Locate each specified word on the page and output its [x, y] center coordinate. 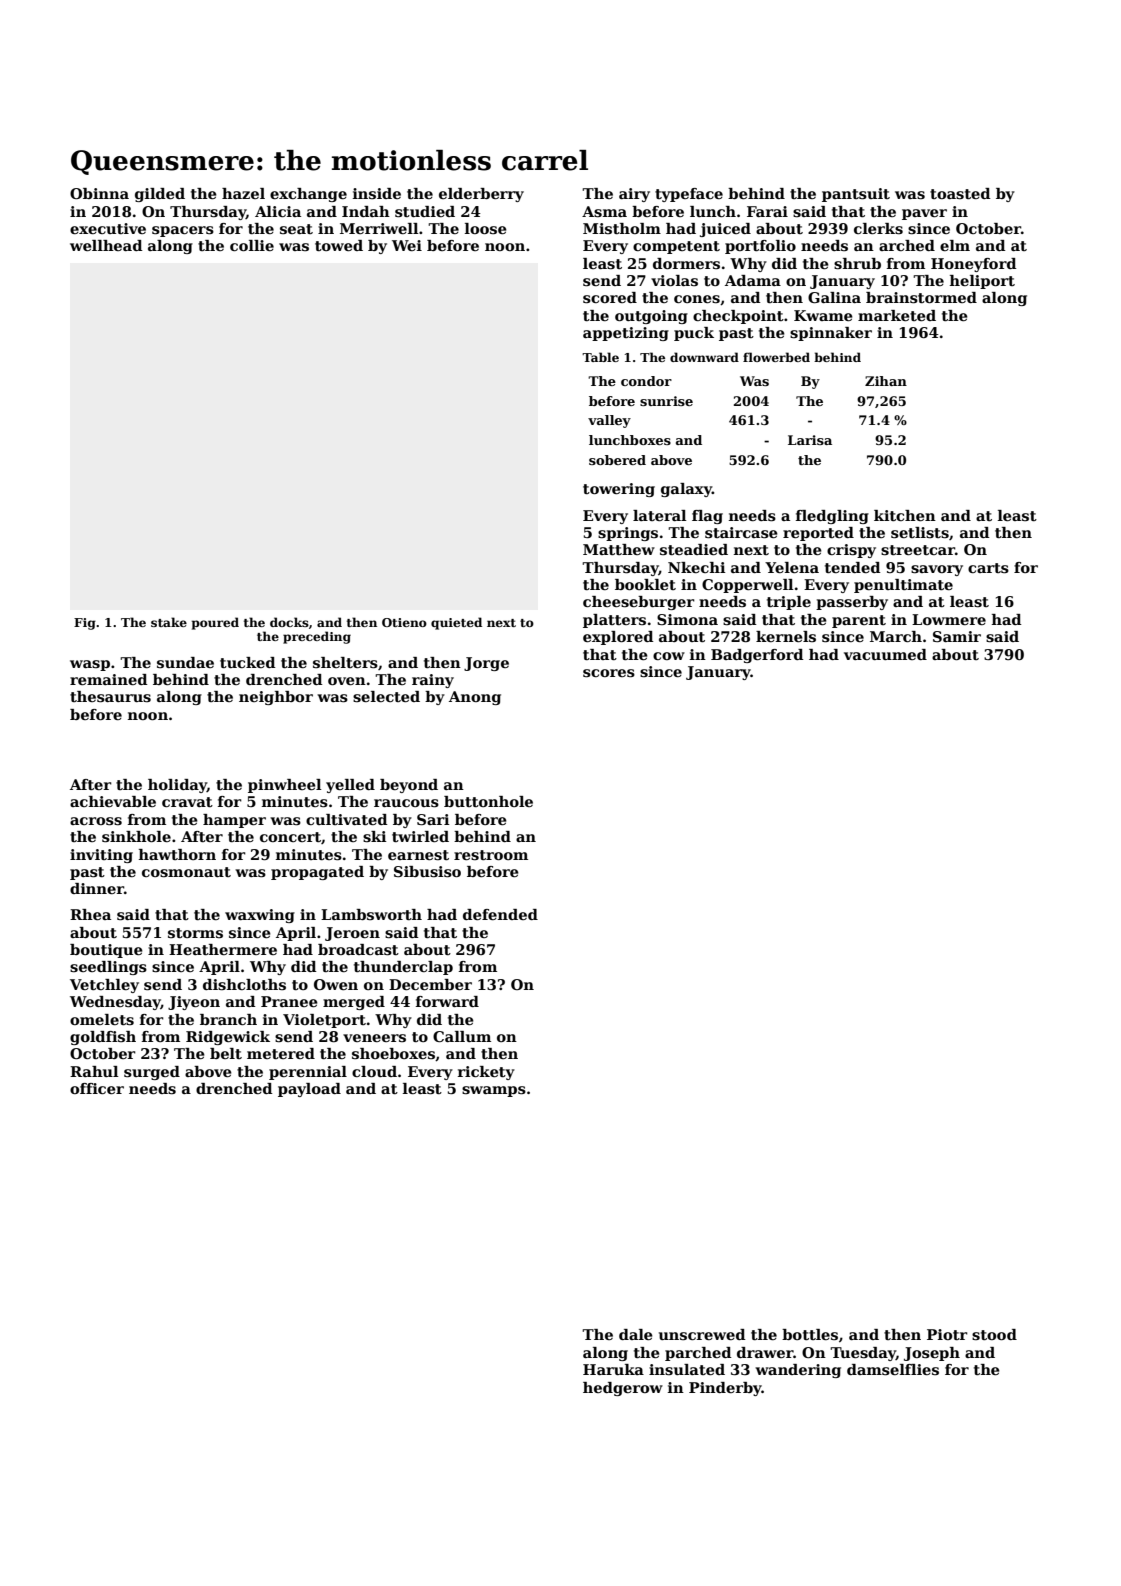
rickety [486, 1073]
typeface [689, 195]
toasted [960, 193]
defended [500, 914]
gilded [160, 195]
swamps [494, 1091]
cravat [187, 802]
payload [309, 1090]
